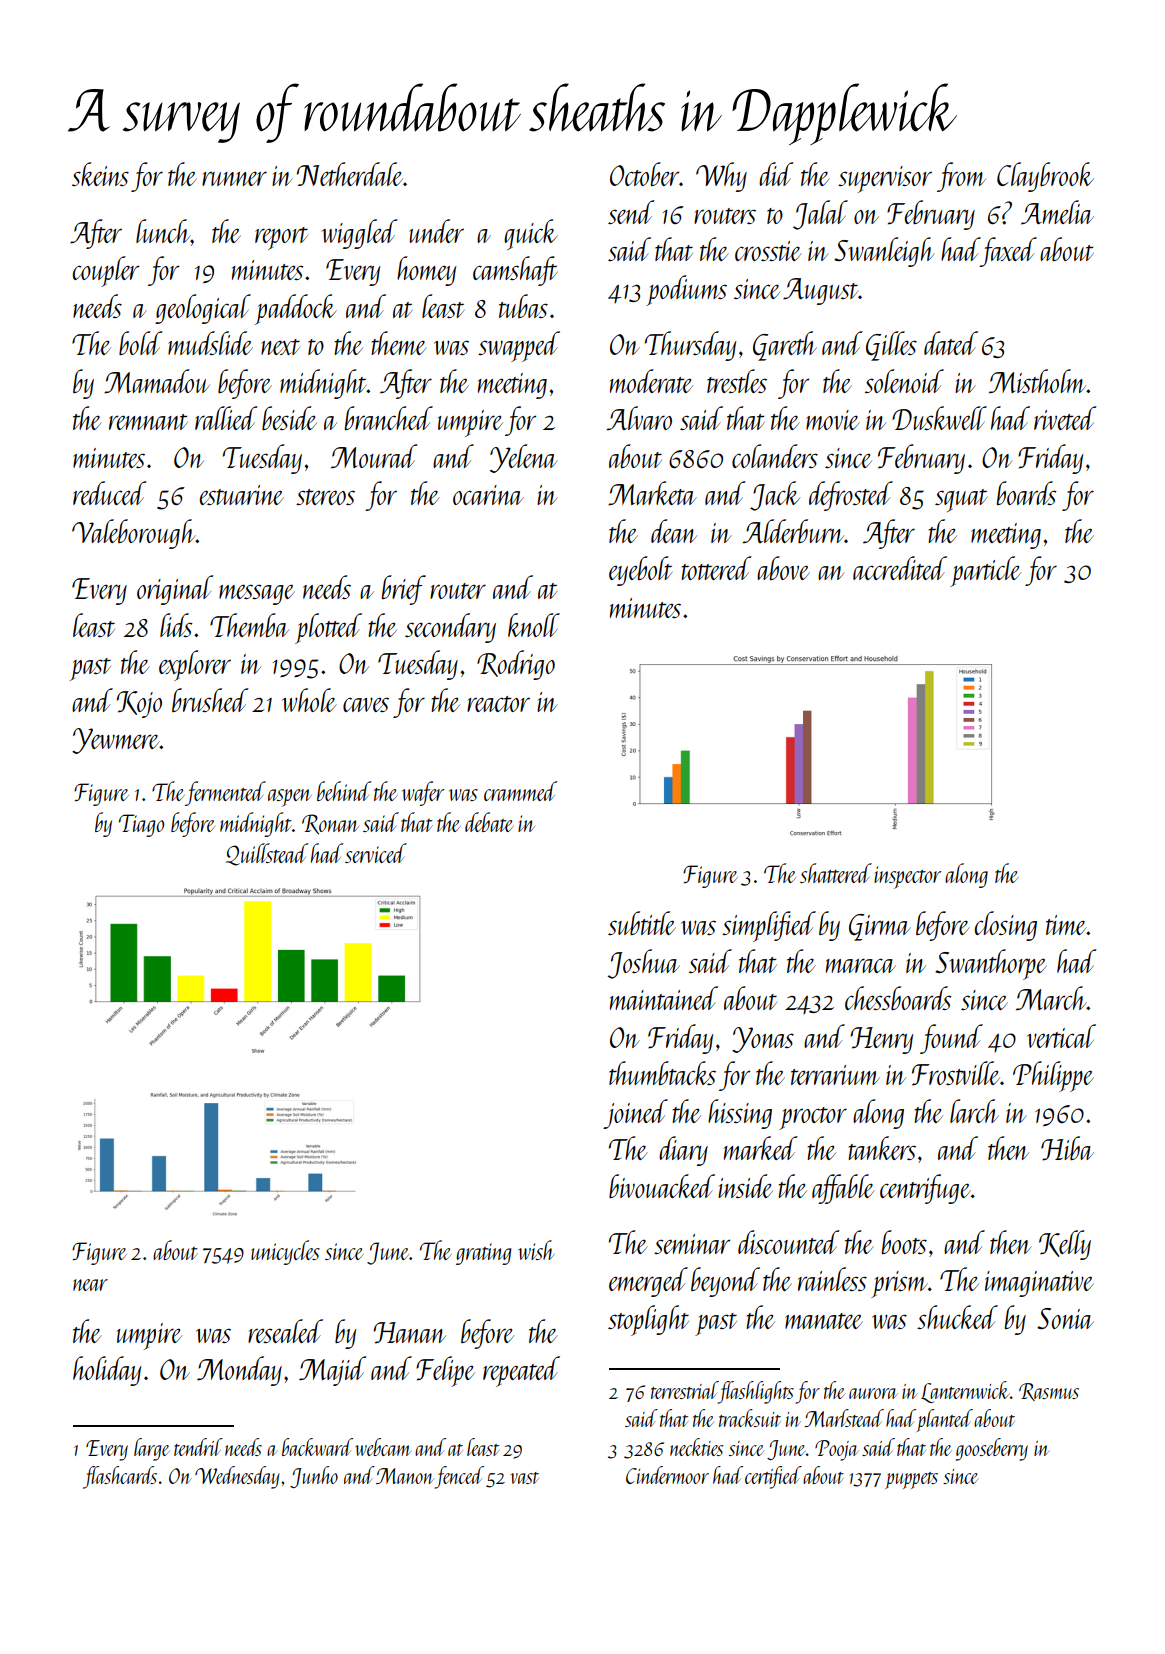 The height and width of the page is (1654, 1165). Describe the element at coordinates (516, 665) in the page. I see `Rodrigo` at that location.
